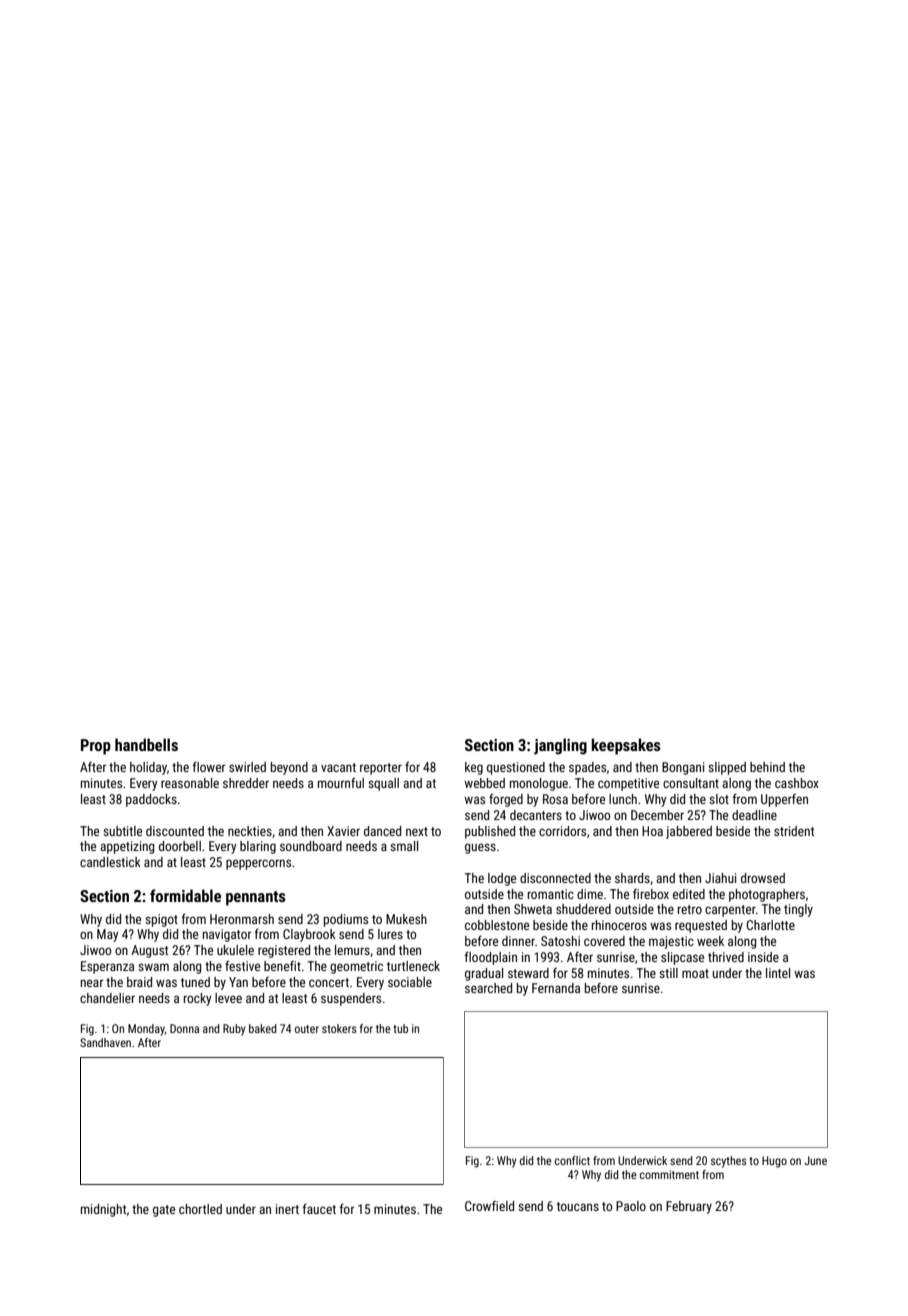 The width and height of the screenshot is (908, 1316). Describe the element at coordinates (96, 747) in the screenshot. I see `Prop` at that location.
